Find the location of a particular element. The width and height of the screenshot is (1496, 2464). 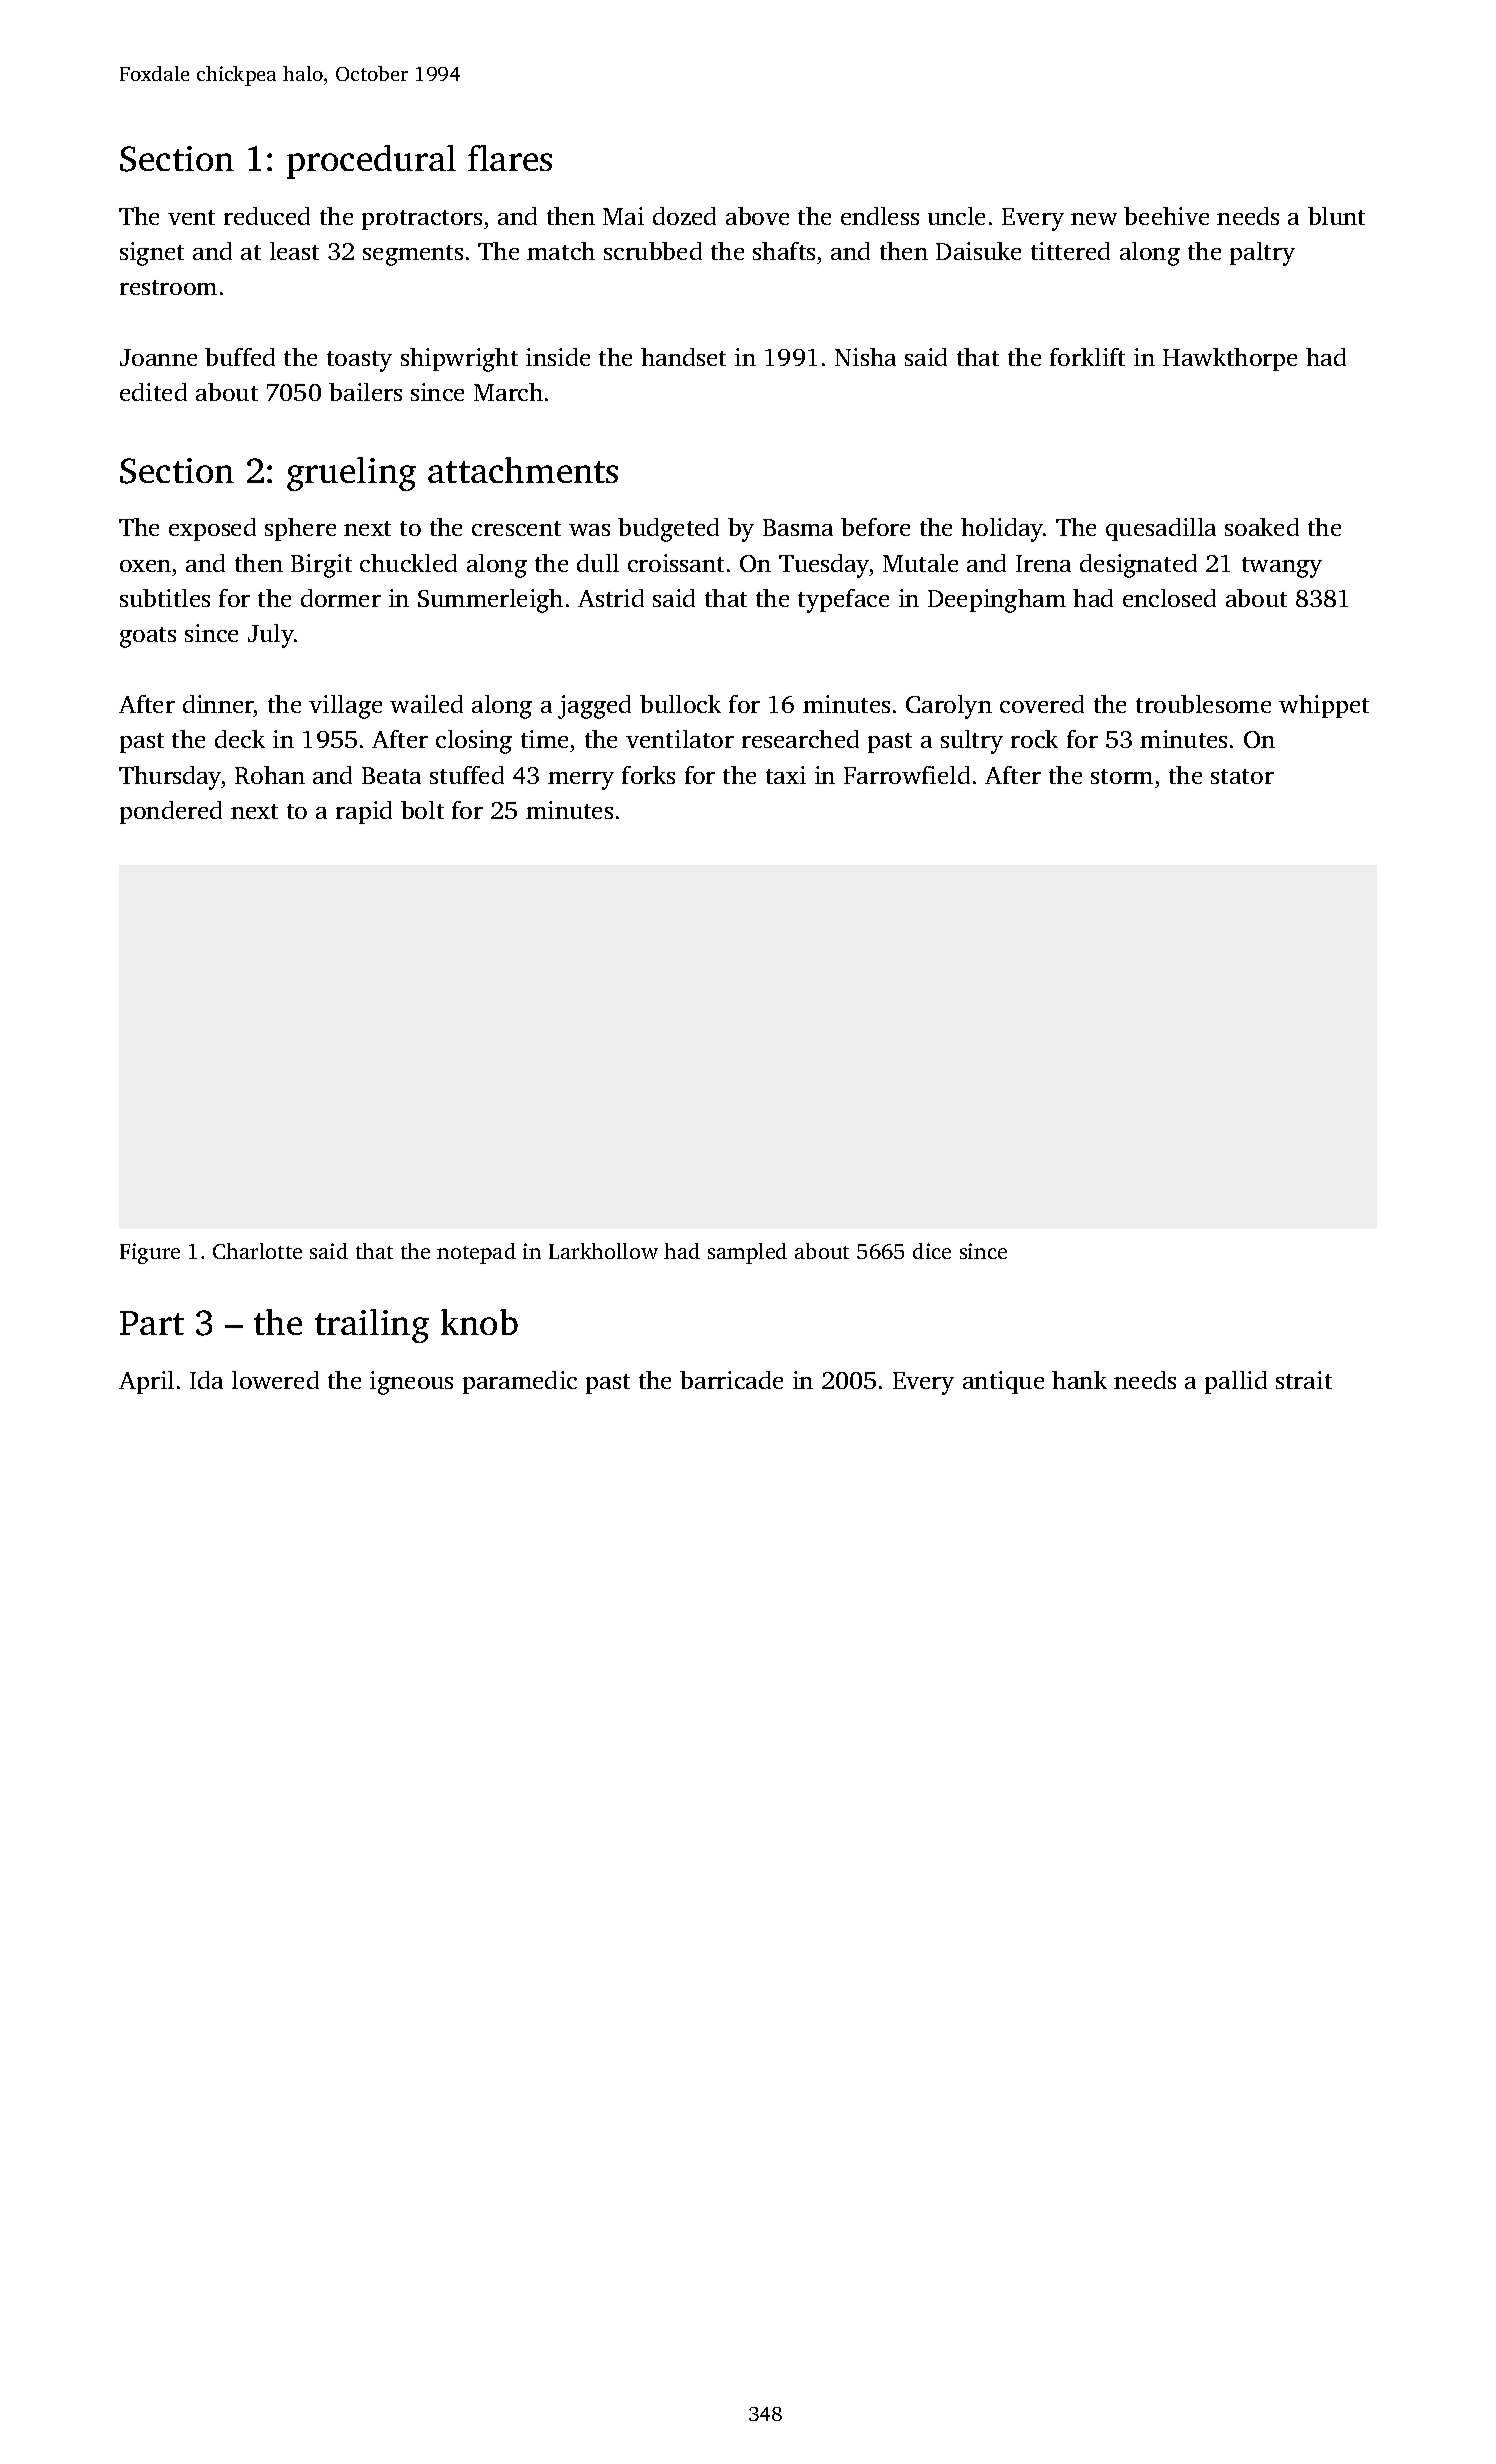

typeface is located at coordinates (843, 601).
